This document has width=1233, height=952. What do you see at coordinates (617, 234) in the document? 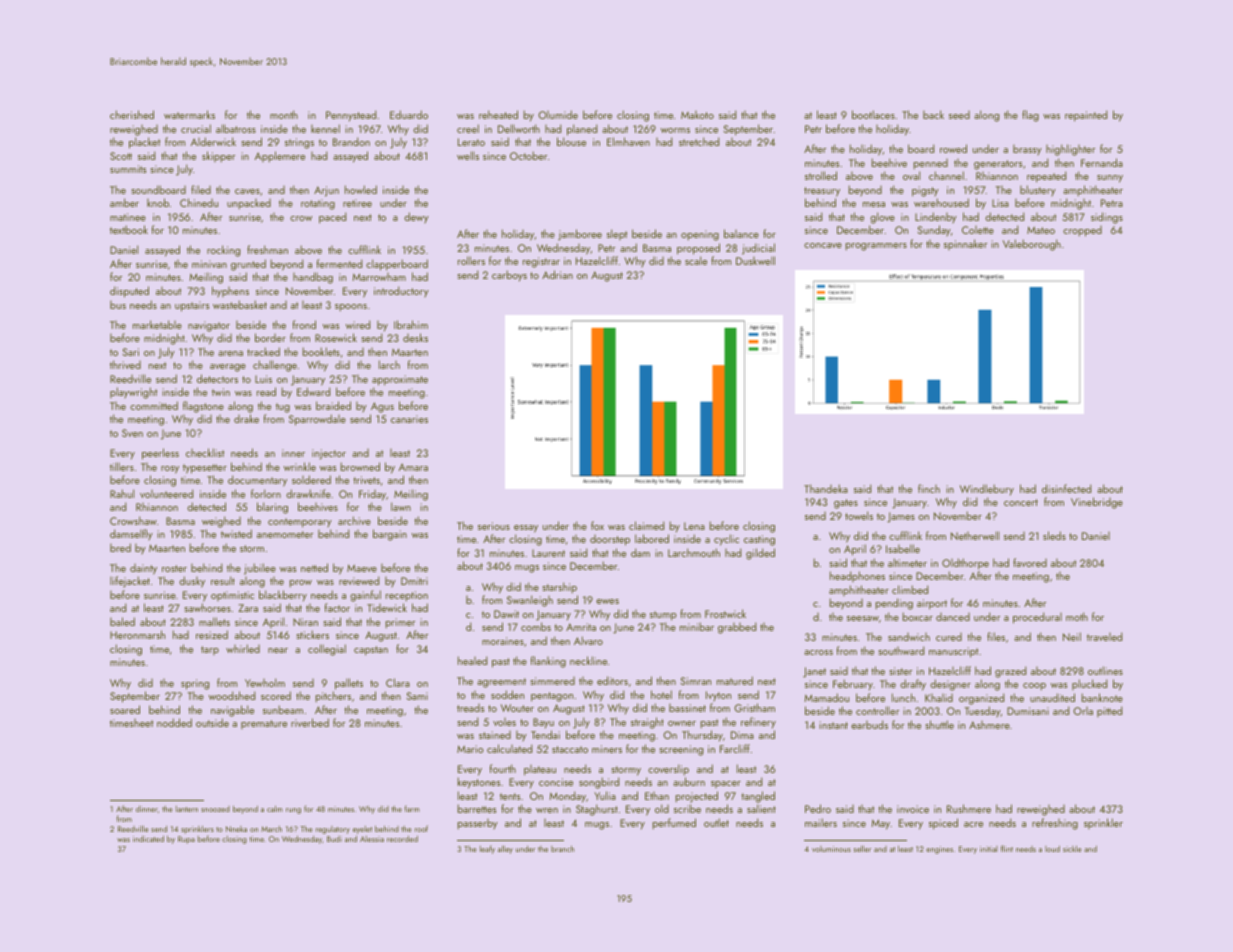
I see `slept` at bounding box center [617, 234].
